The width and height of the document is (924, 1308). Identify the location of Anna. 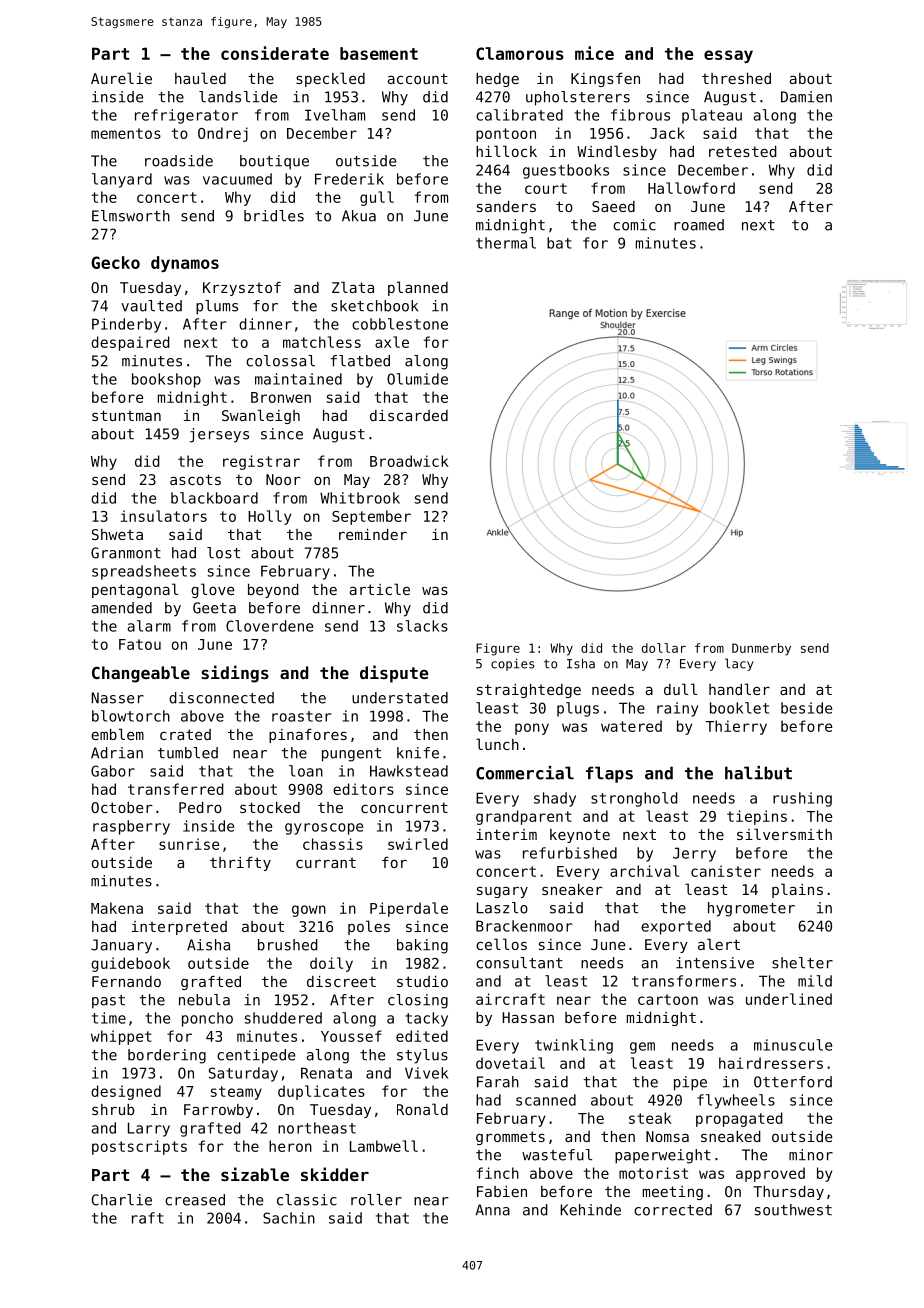
(492, 1210).
